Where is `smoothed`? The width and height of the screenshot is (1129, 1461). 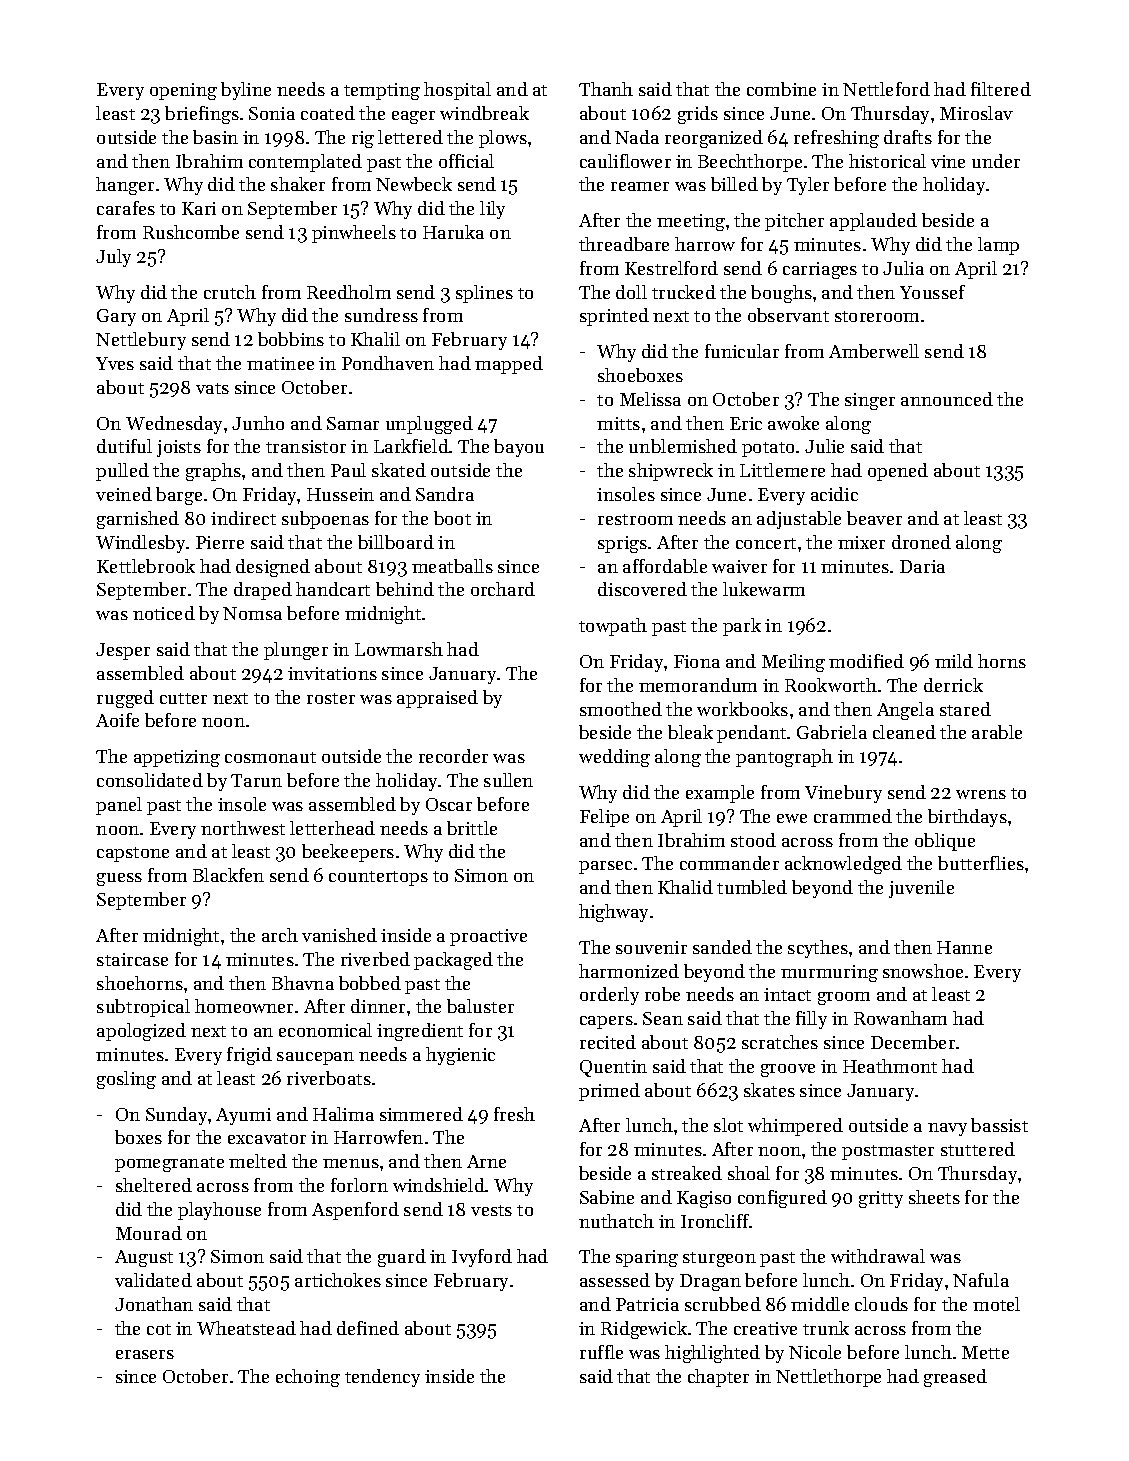
smoothed is located at coordinates (621, 709).
